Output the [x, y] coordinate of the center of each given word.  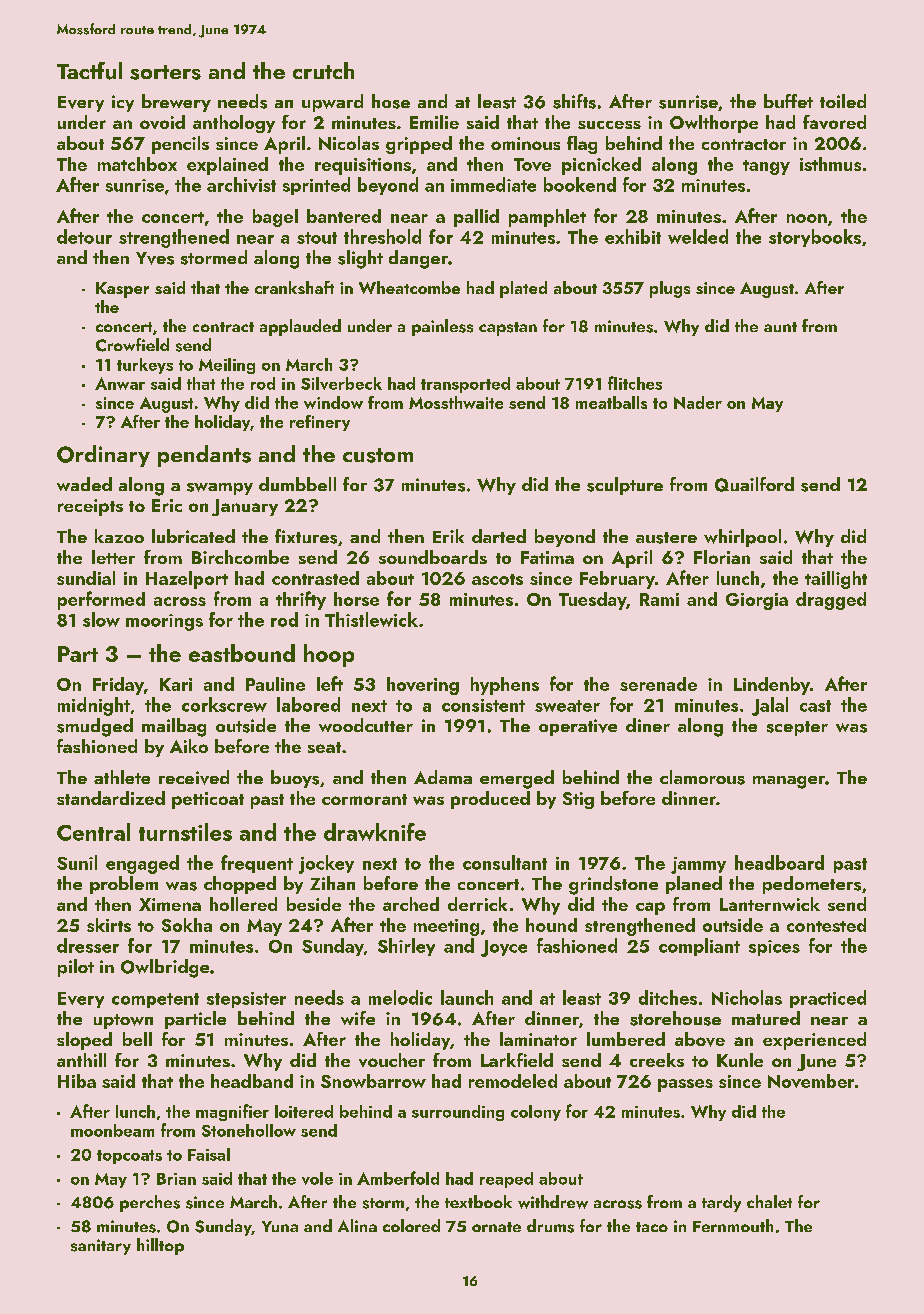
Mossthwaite [456, 402]
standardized [111, 798]
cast [815, 706]
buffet [788, 101]
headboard [779, 862]
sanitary [101, 1247]
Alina [357, 1225]
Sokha [187, 925]
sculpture [625, 486]
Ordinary [103, 456]
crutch [323, 70]
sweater [567, 706]
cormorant [364, 799]
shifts [574, 101]
